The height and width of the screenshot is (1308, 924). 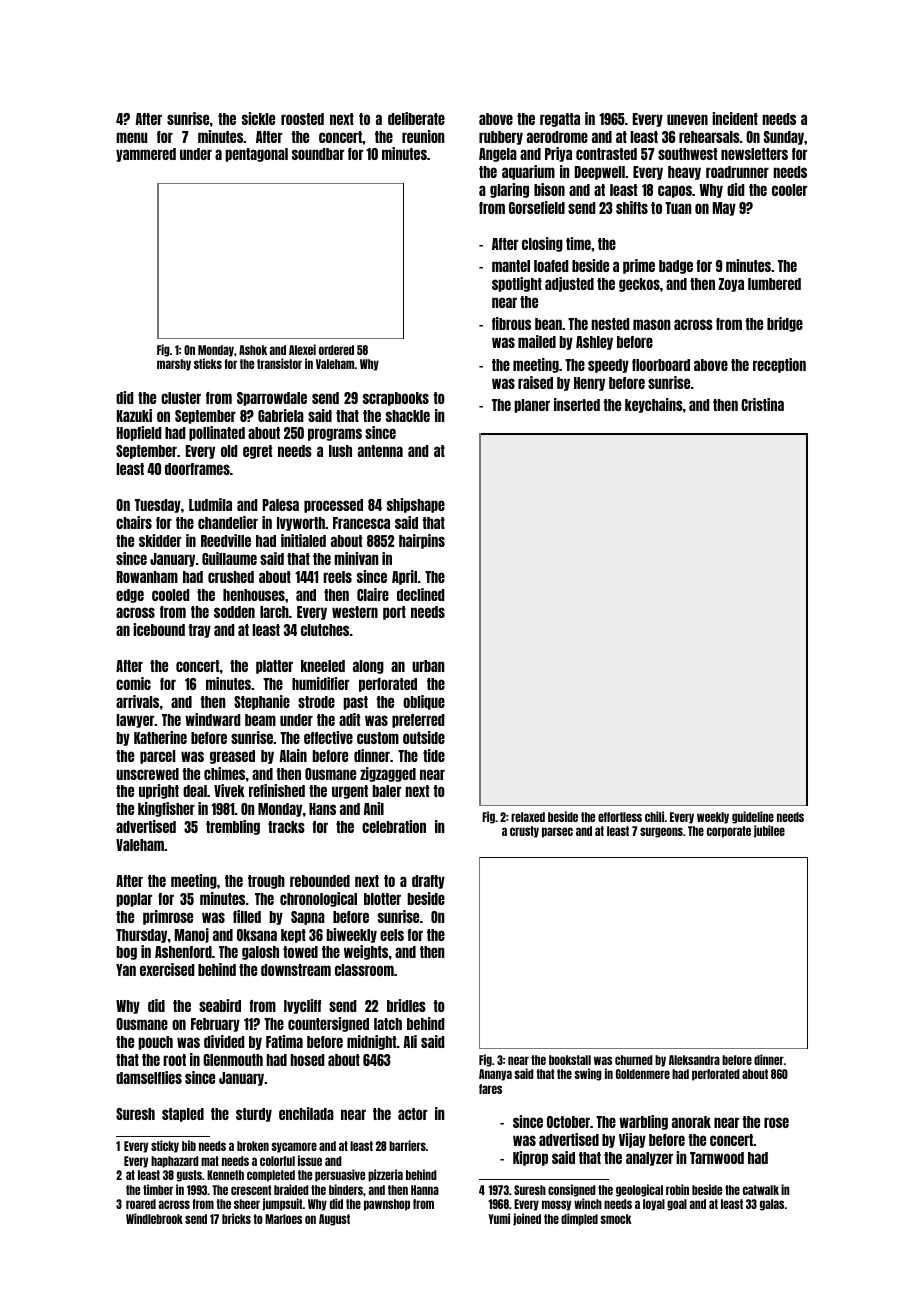 What do you see at coordinates (762, 404) in the screenshot?
I see `Cristina` at bounding box center [762, 404].
